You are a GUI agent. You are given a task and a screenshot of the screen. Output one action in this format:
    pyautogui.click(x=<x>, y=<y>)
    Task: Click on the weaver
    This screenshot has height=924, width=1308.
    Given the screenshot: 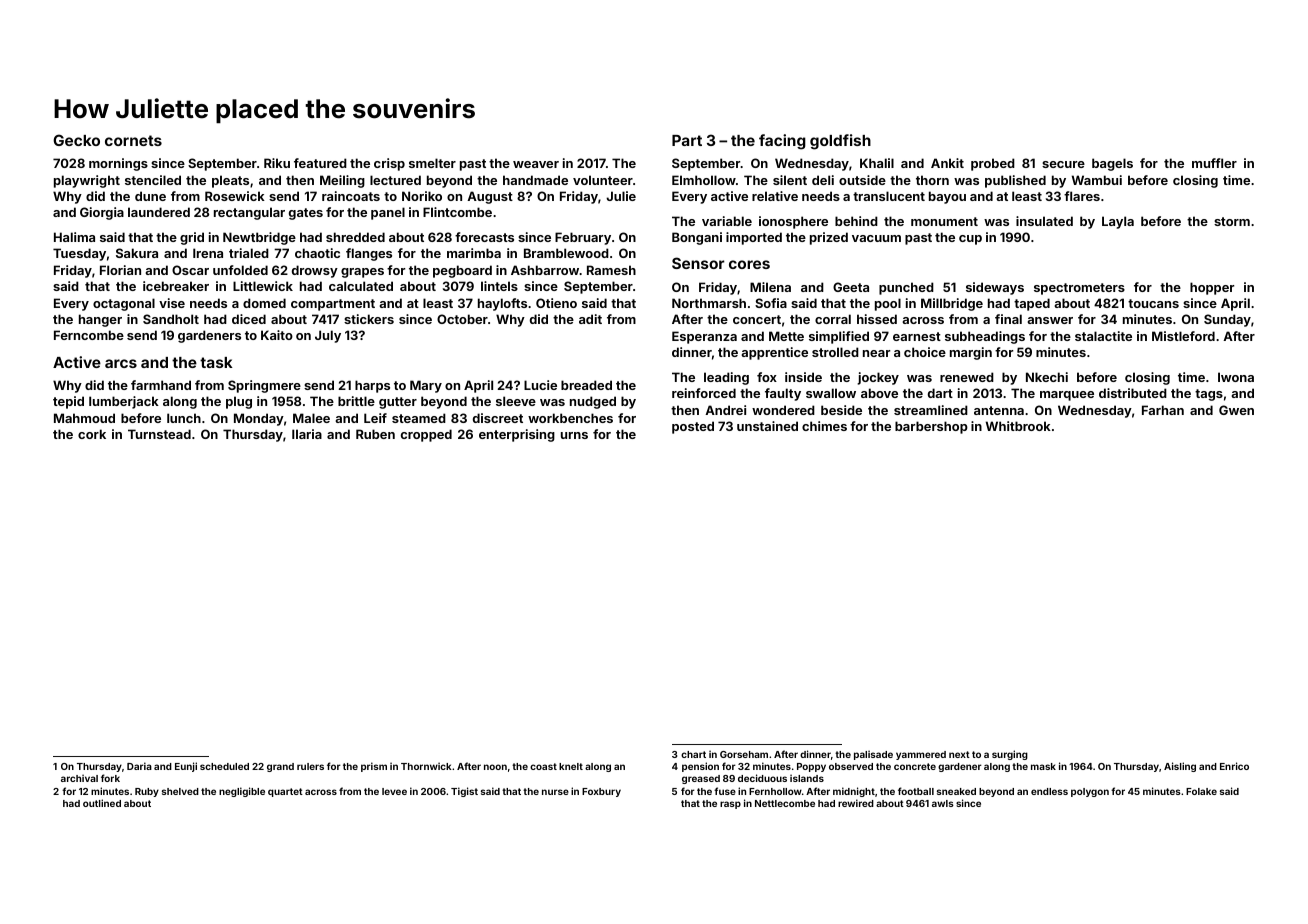 What is the action you would take?
    pyautogui.click(x=536, y=164)
